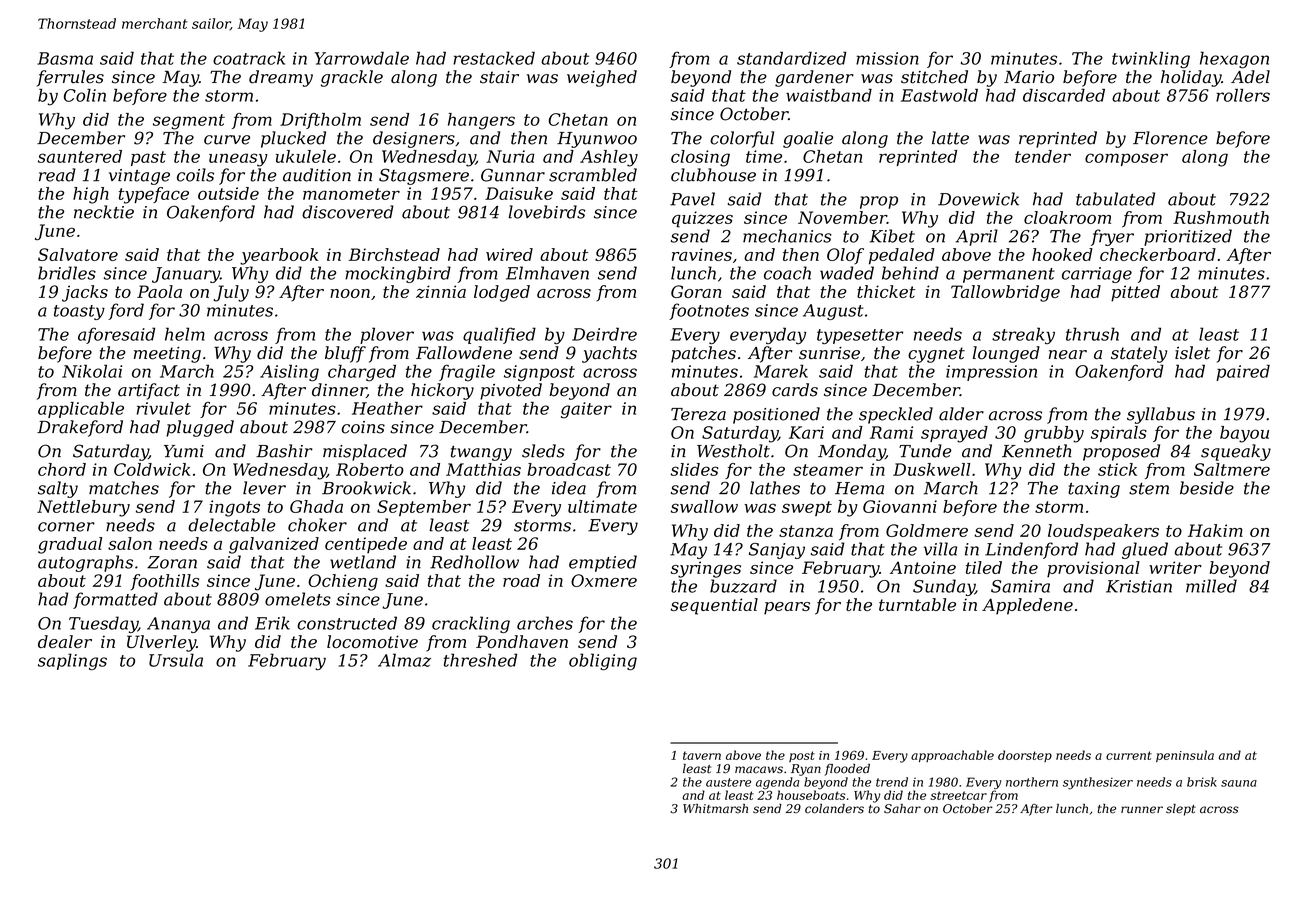 This page has height=924, width=1308. What do you see at coordinates (1161, 415) in the page?
I see `syllabus` at bounding box center [1161, 415].
